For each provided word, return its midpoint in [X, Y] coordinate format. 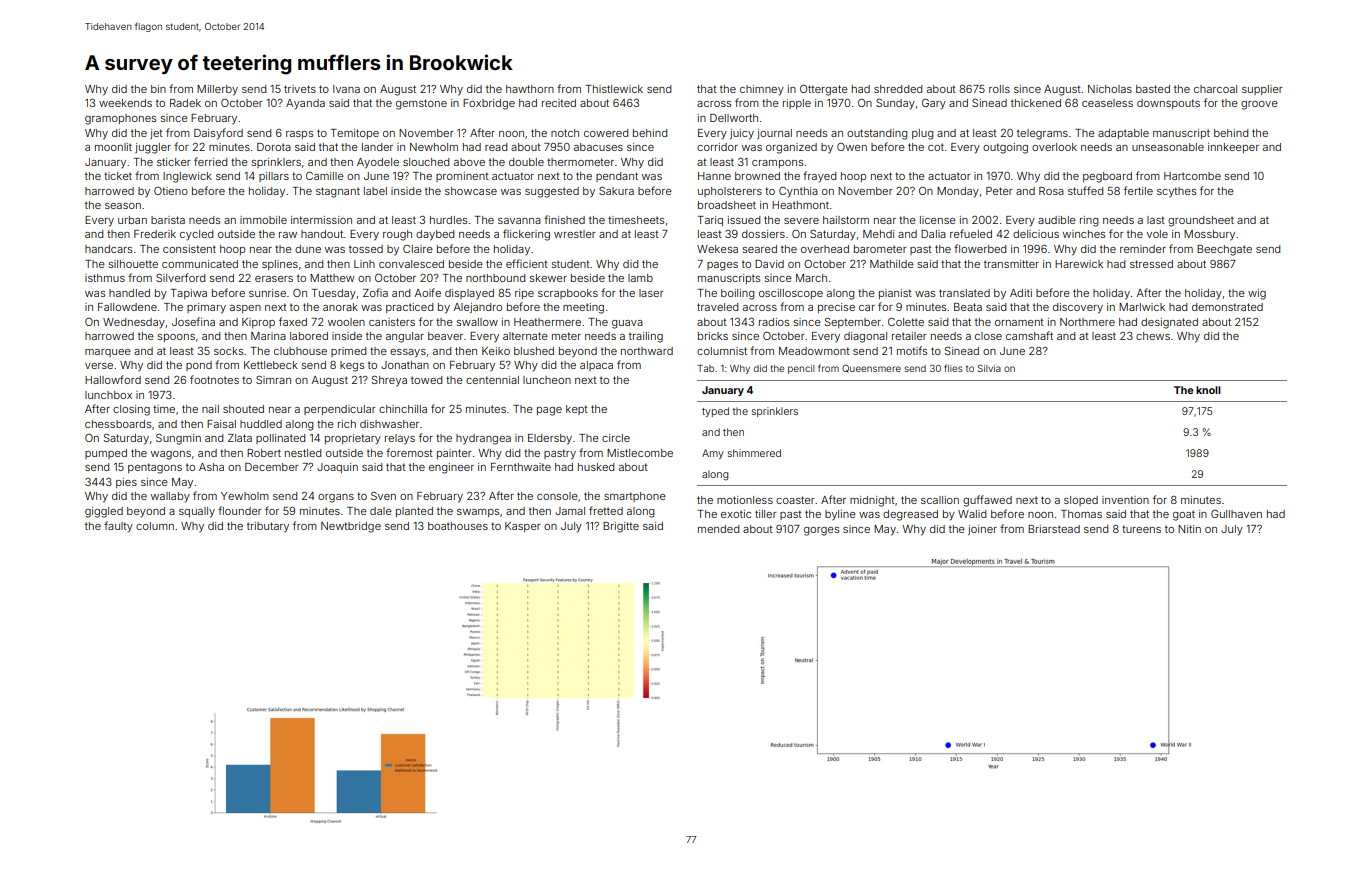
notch [565, 133]
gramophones [120, 119]
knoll [1208, 390]
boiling [737, 294]
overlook [1054, 147]
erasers [274, 279]
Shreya [389, 381]
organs [336, 498]
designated [1169, 323]
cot [936, 147]
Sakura [616, 191]
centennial [492, 380]
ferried [210, 161]
